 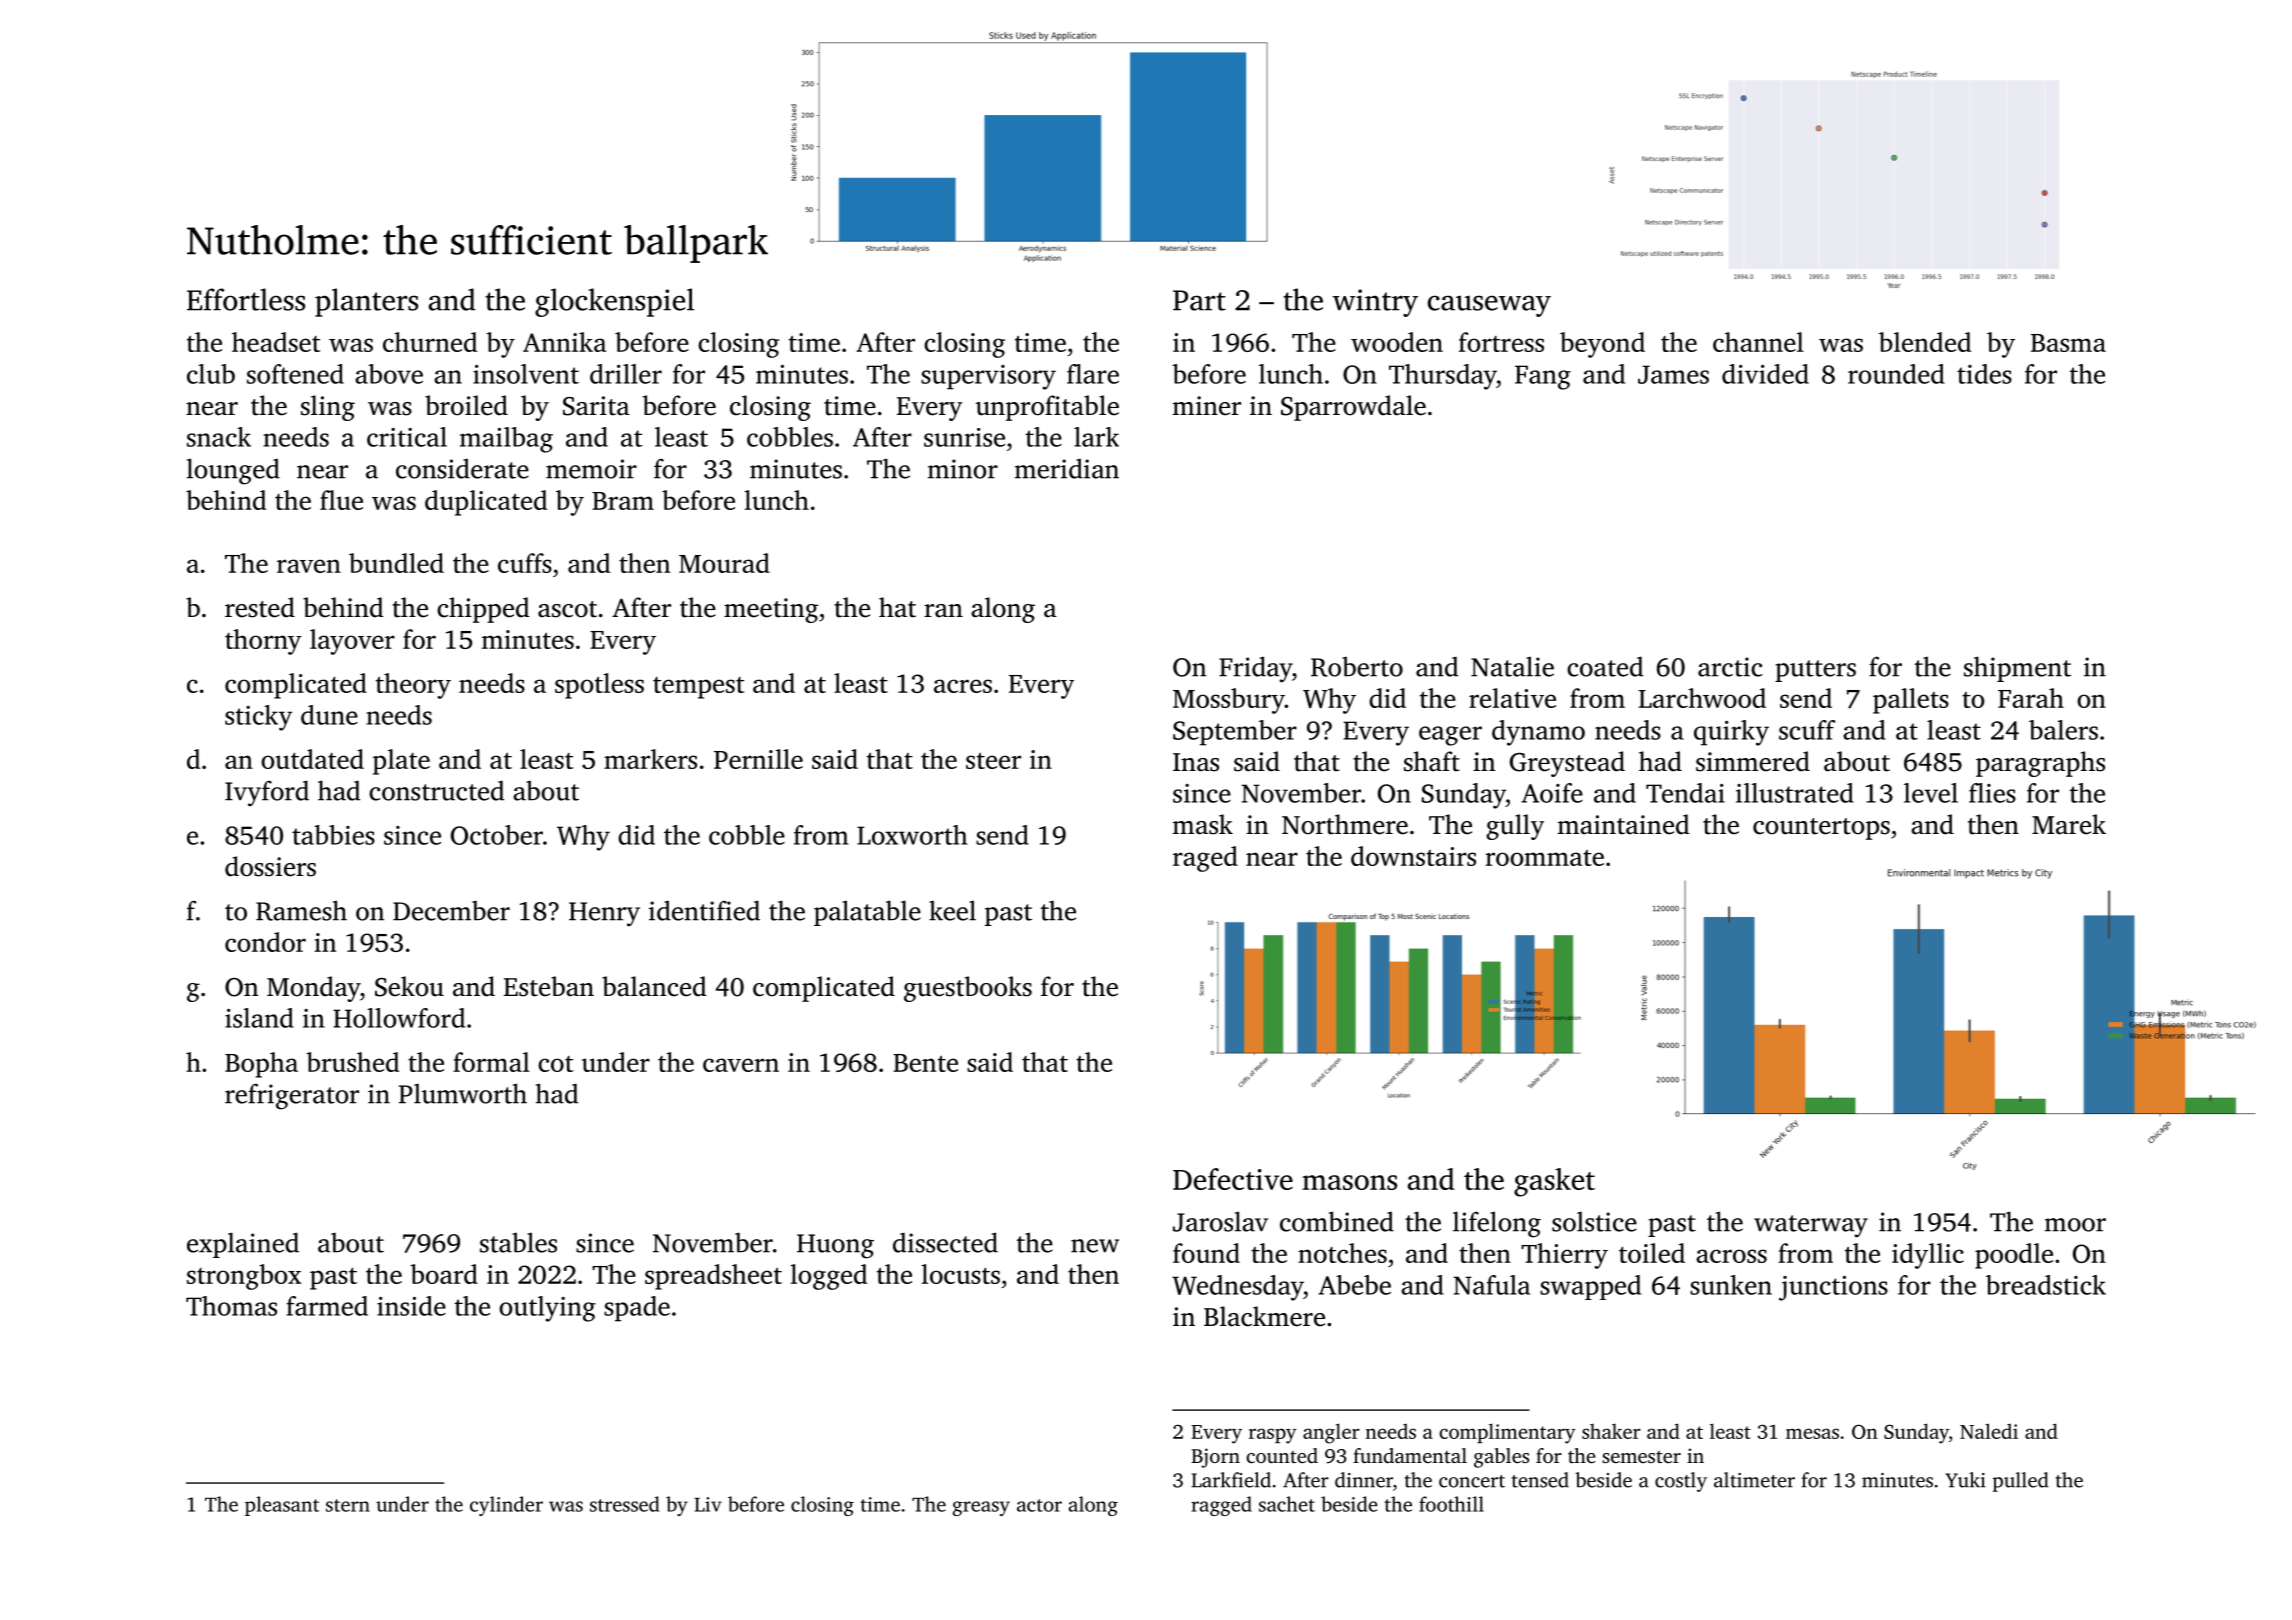 I want to click on ragged, so click(x=1221, y=1506).
